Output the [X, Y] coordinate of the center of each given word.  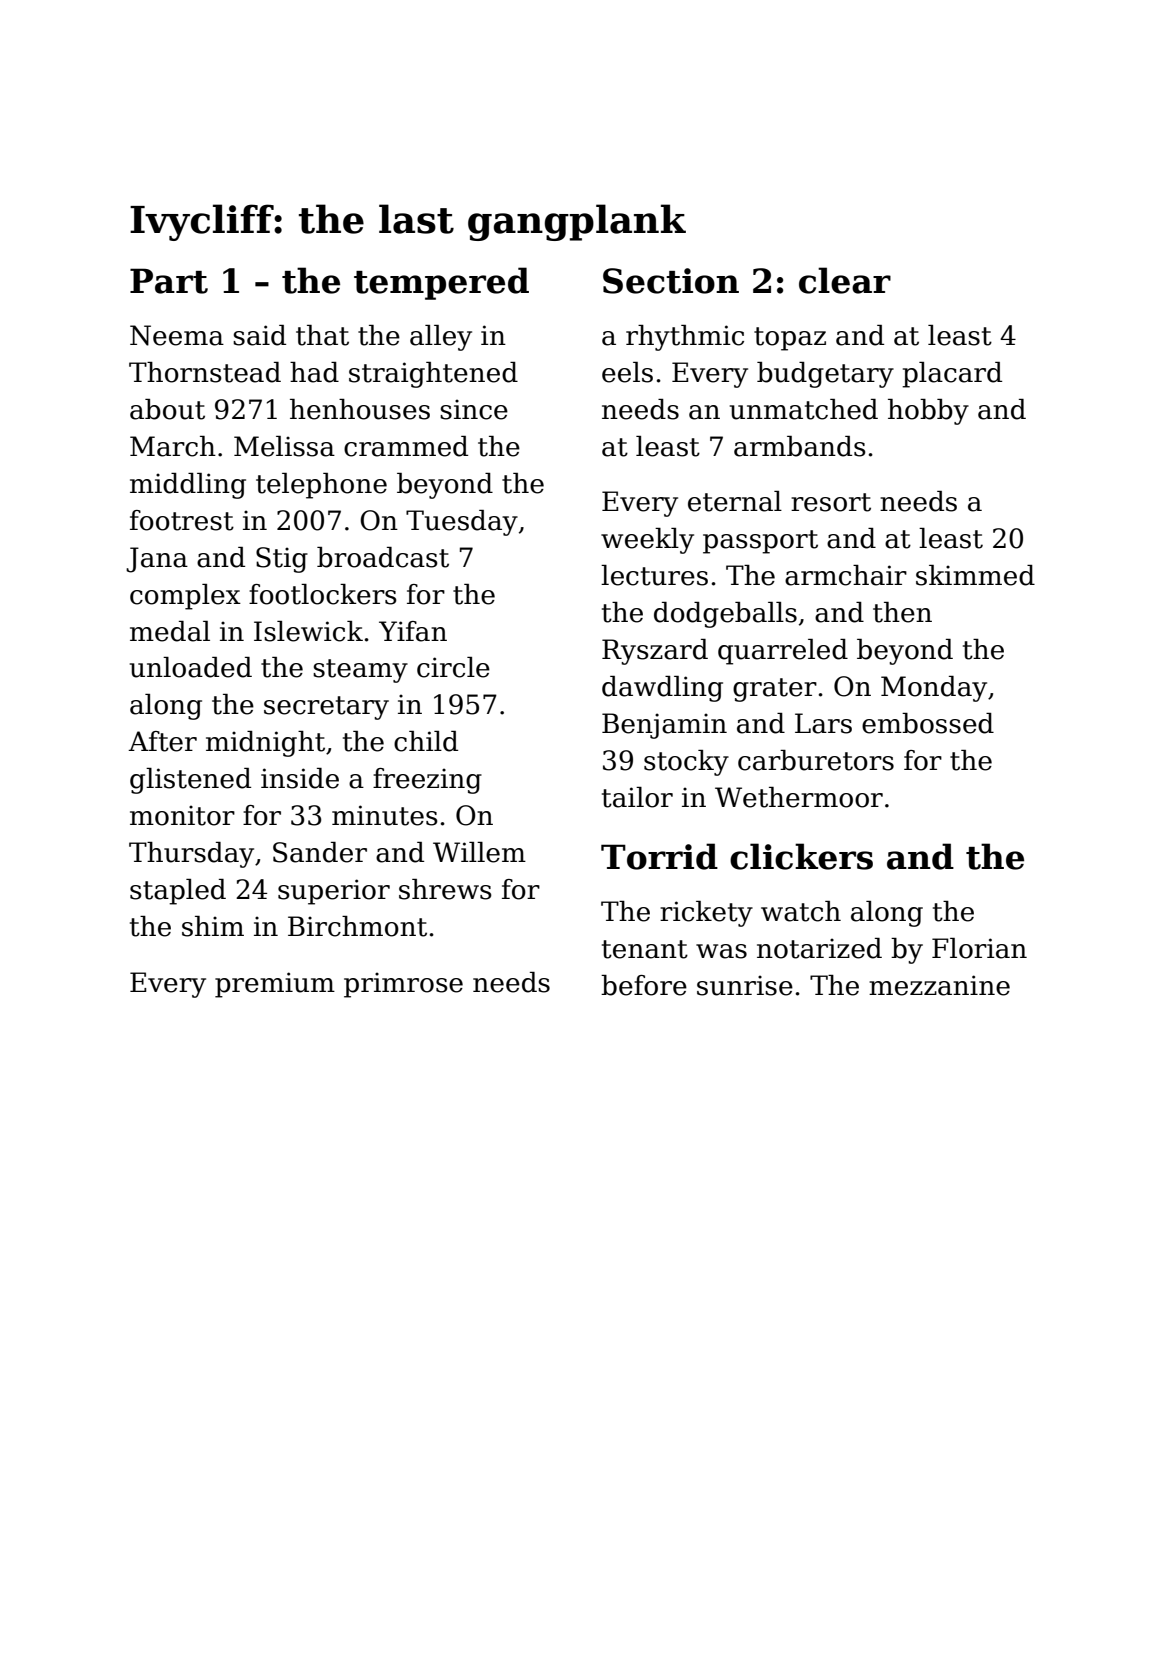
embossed [928, 723]
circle [453, 667]
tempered [441, 283]
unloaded [191, 667]
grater [775, 690]
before [644, 985]
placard [952, 375]
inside [300, 778]
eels [627, 372]
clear [845, 280]
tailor [637, 797]
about [167, 409]
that [322, 335]
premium [275, 985]
